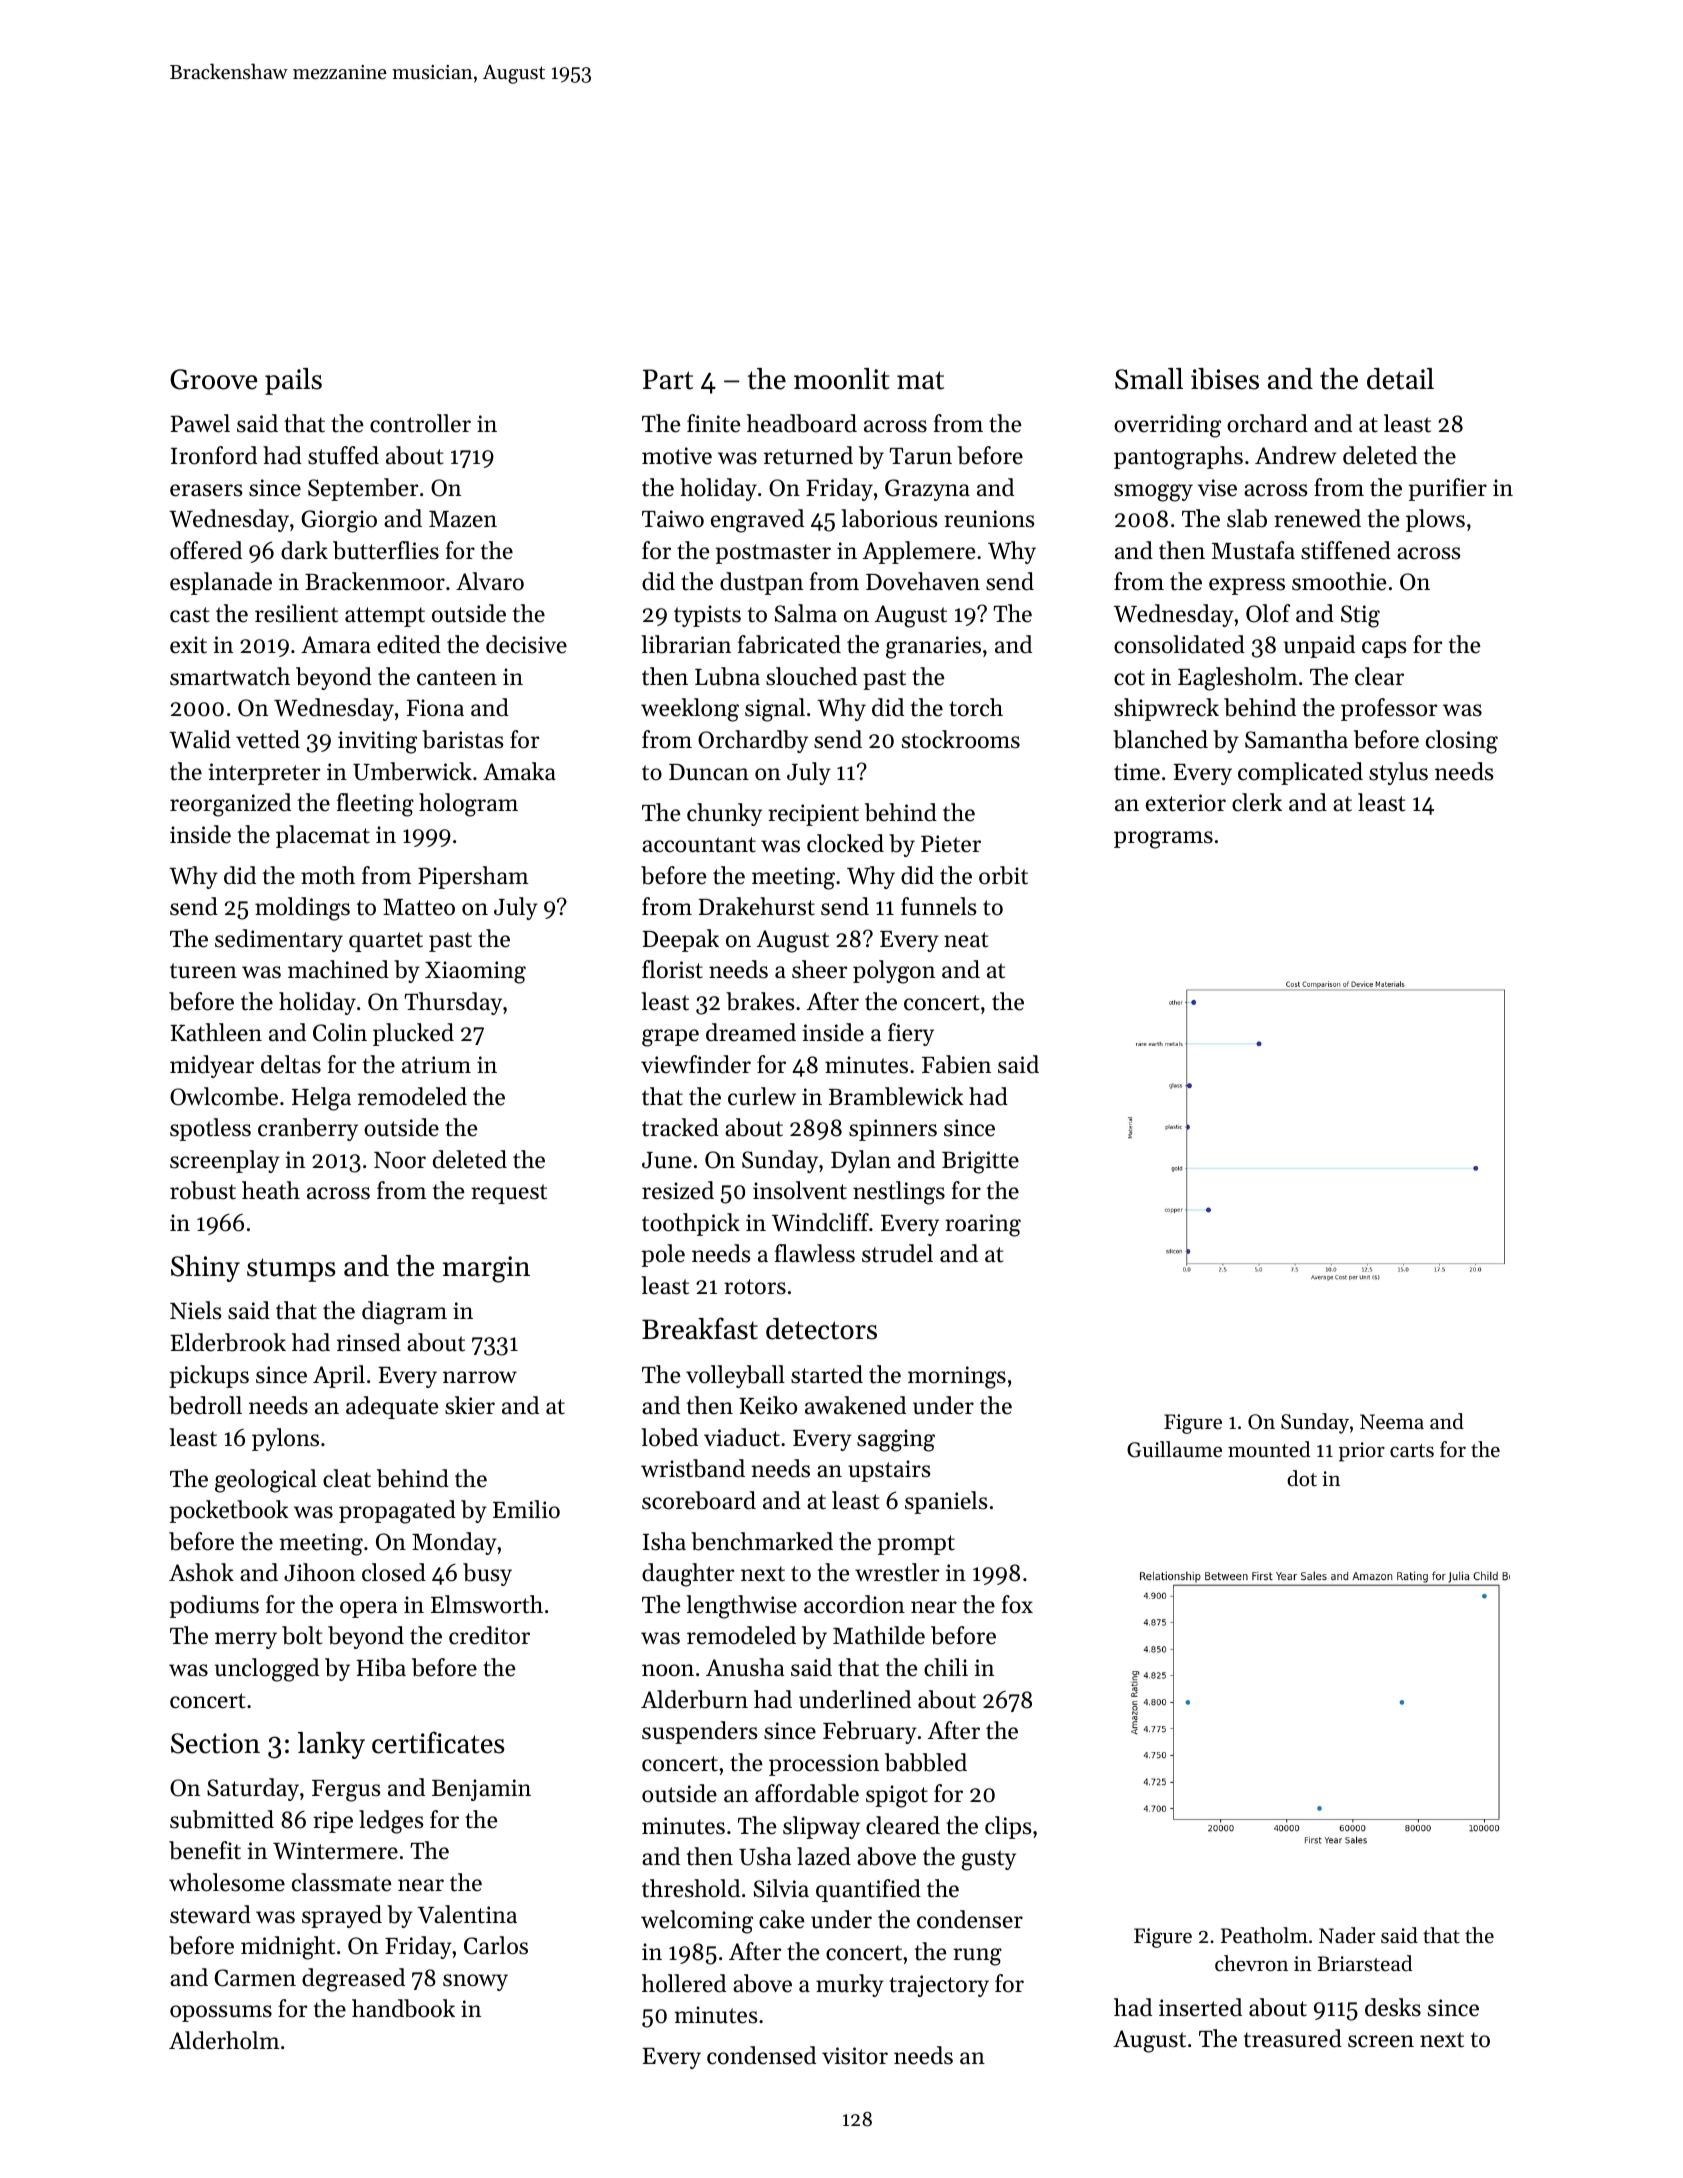 Image resolution: width=1683 pixels, height=2178 pixels. Describe the element at coordinates (894, 972) in the screenshot. I see `polygon` at that location.
